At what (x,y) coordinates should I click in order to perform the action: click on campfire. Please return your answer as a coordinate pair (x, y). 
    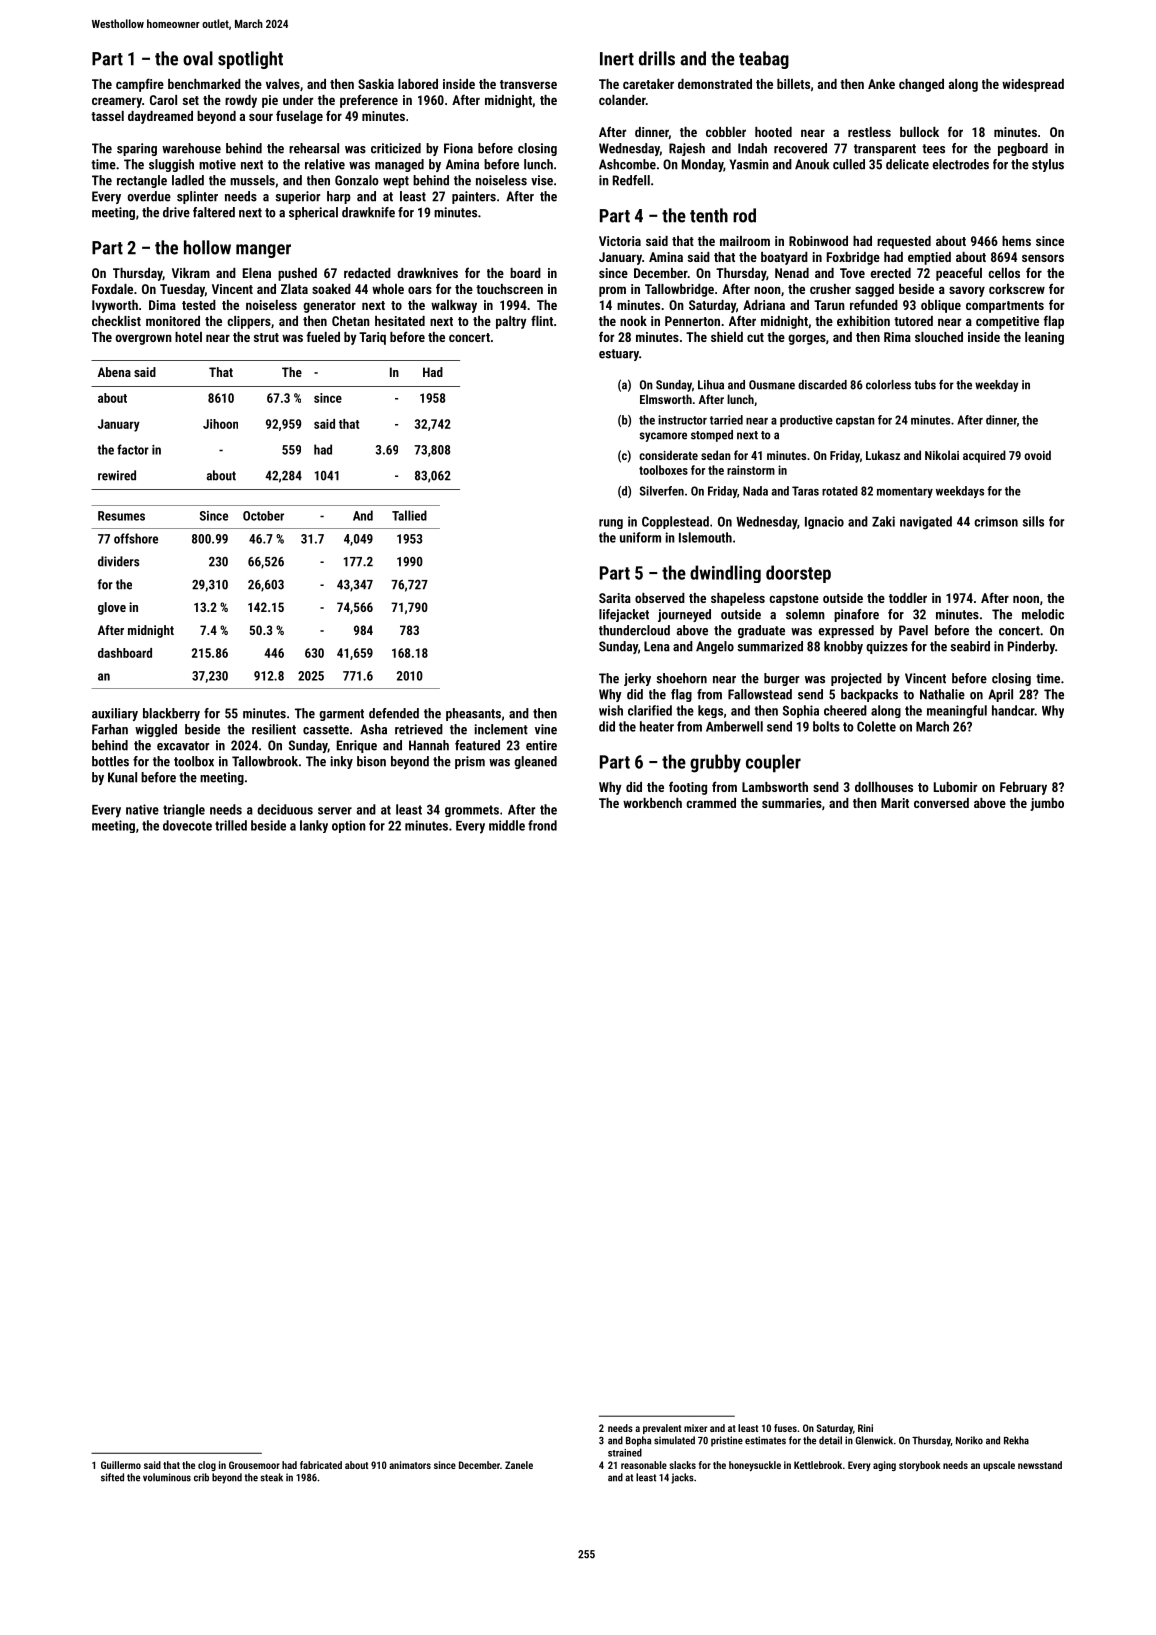
    Looking at the image, I should click on (140, 85).
